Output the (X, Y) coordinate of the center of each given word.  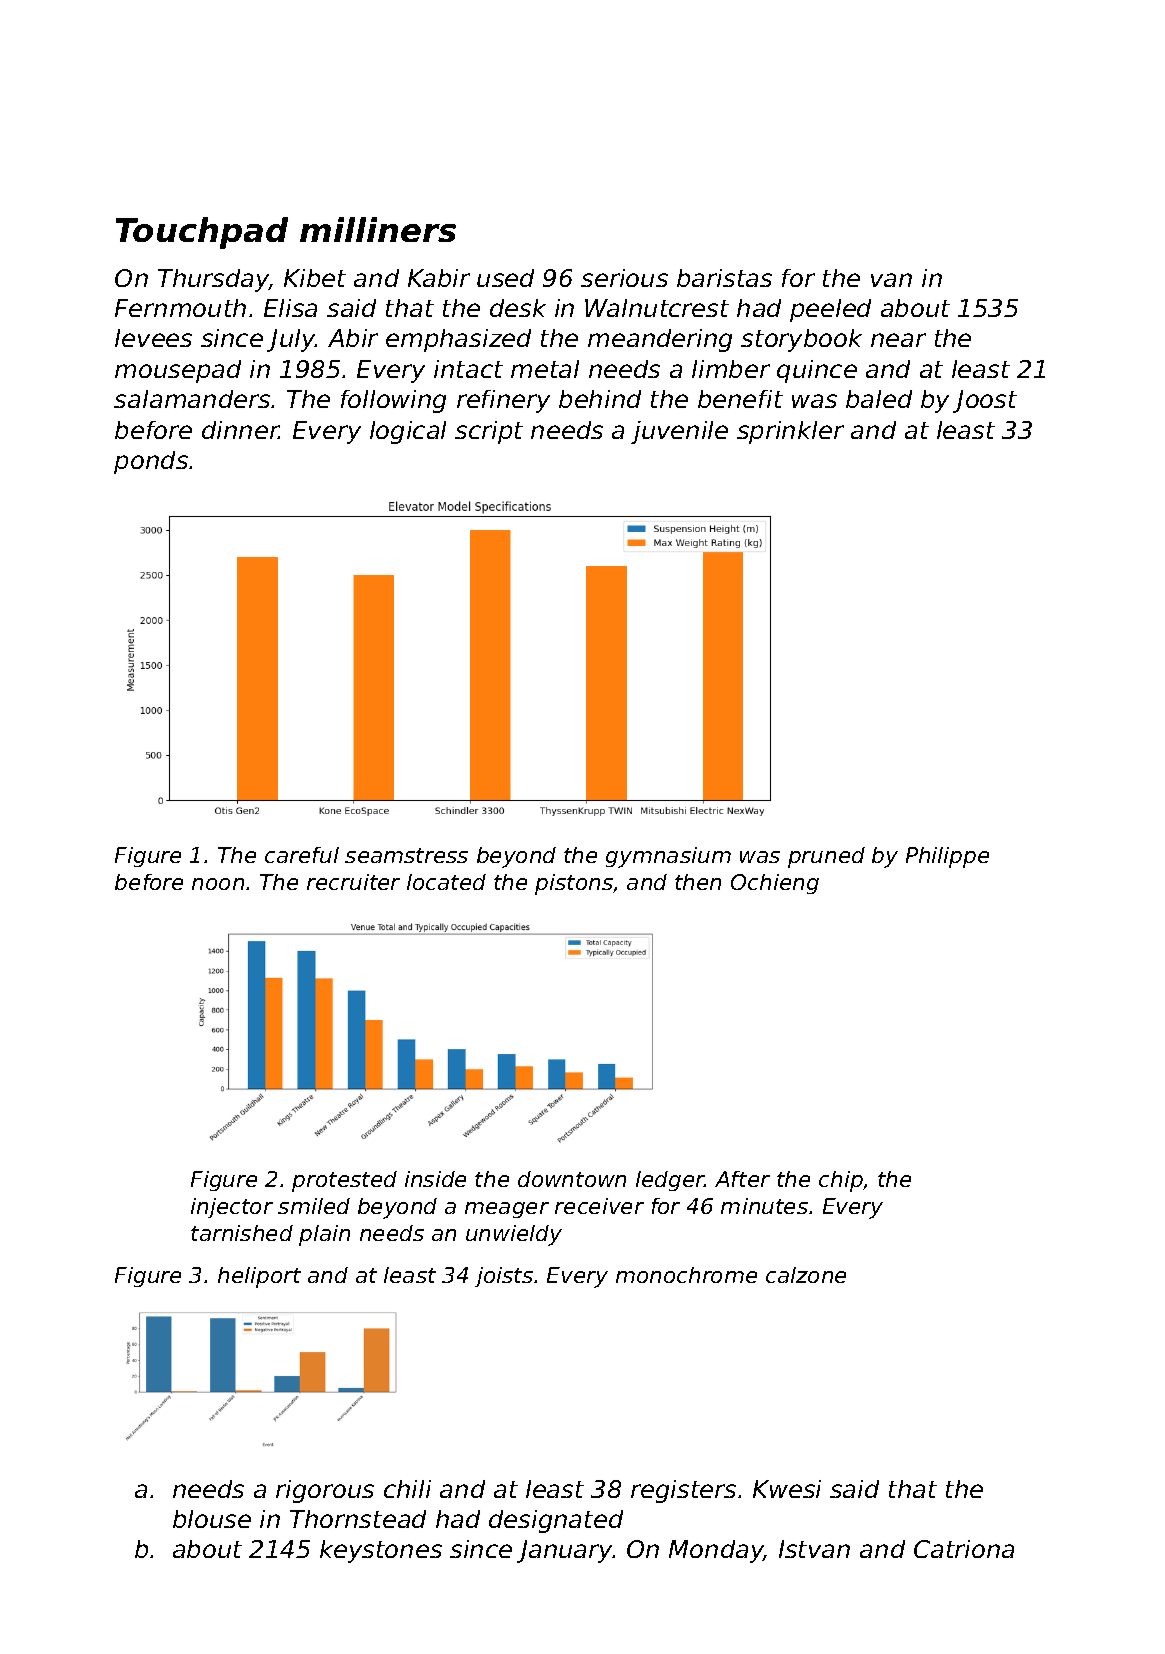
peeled (830, 310)
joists (504, 1277)
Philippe (947, 857)
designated (556, 1521)
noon (218, 884)
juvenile (679, 432)
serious (624, 278)
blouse (212, 1519)
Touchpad (202, 233)
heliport (259, 1277)
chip (841, 1181)
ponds (151, 462)
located (446, 882)
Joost (985, 401)
